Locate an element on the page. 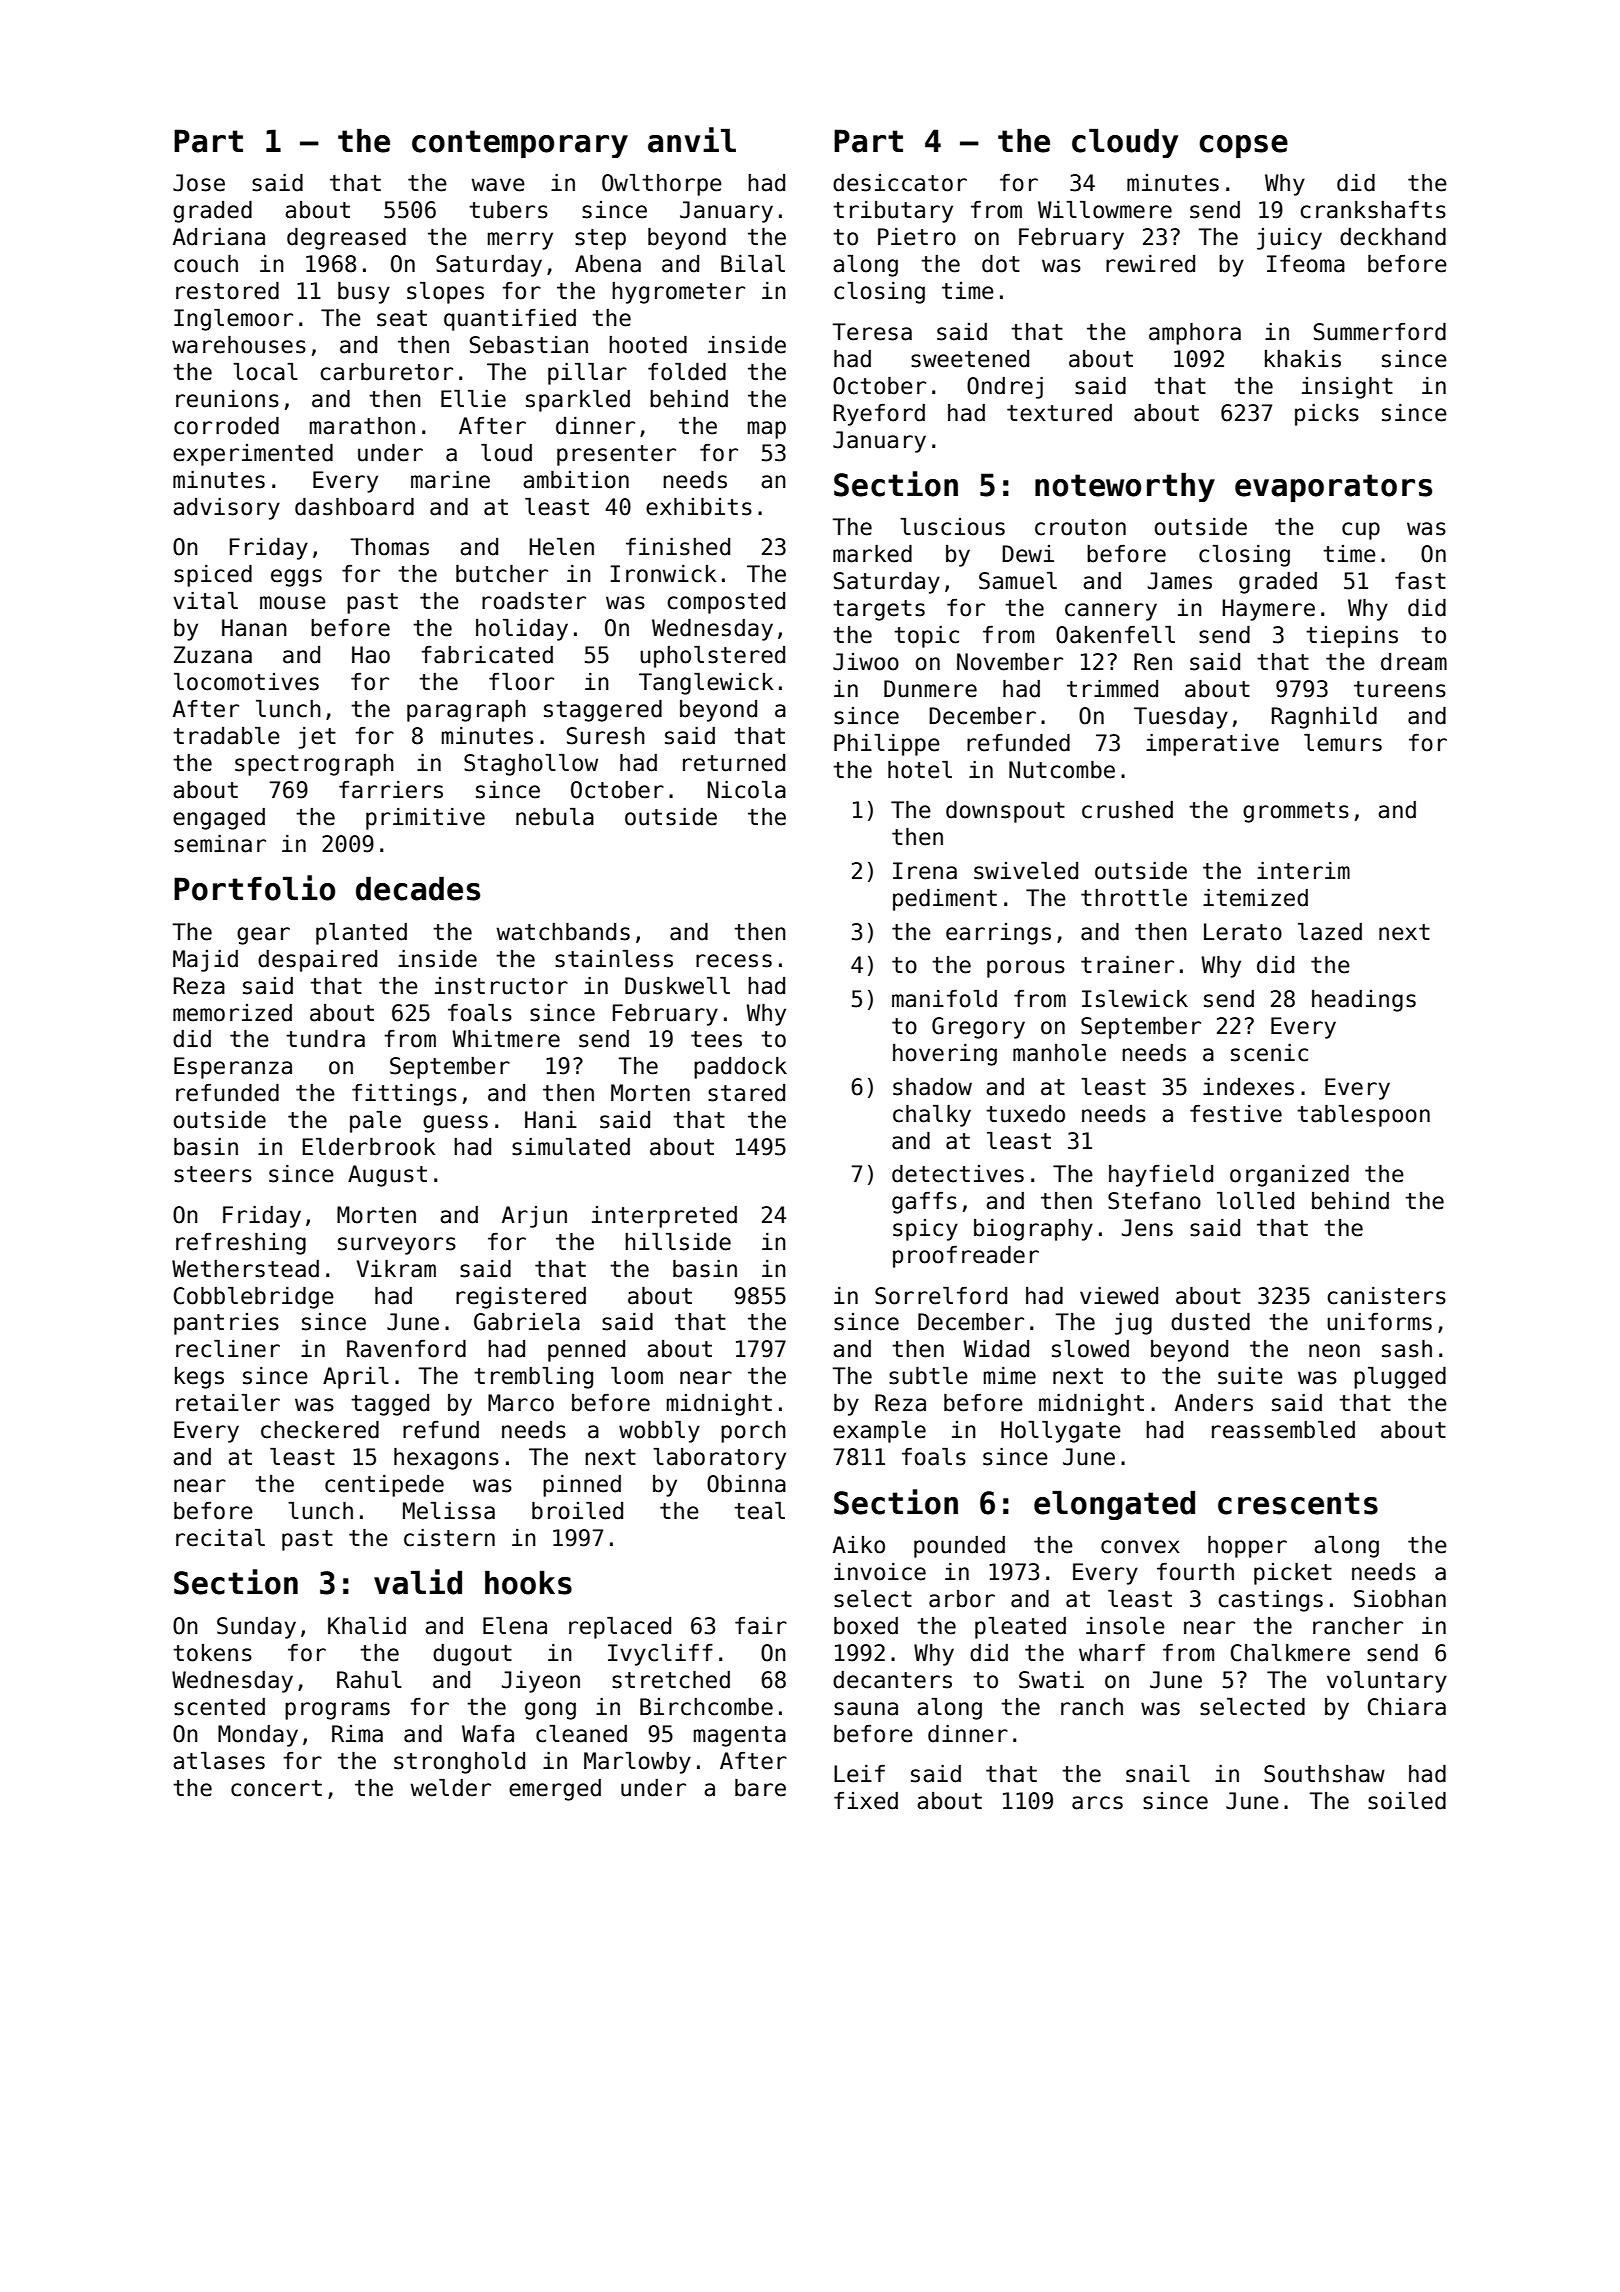  Ifeoma is located at coordinates (1306, 264).
